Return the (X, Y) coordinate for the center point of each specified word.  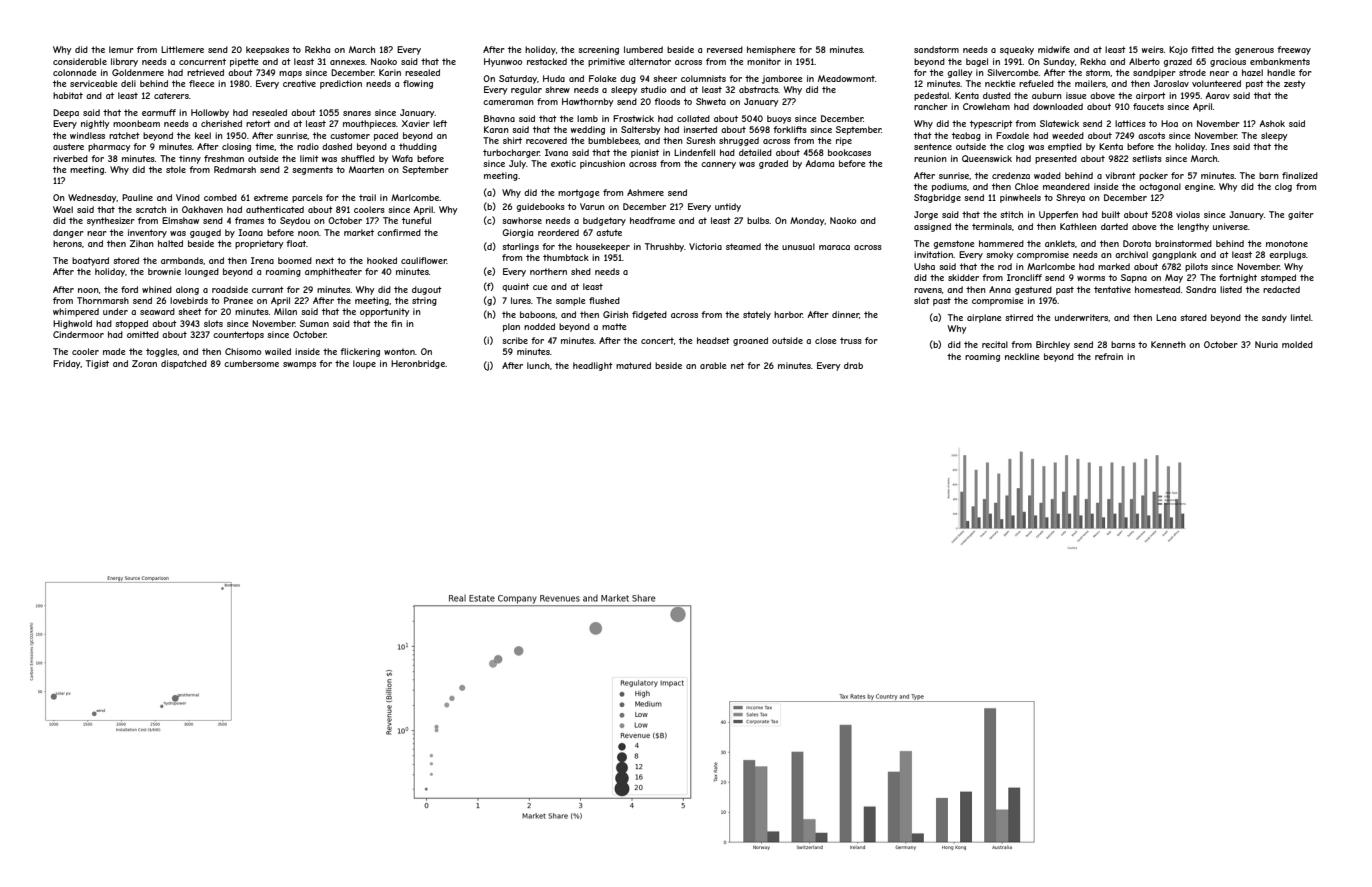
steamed (743, 246)
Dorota (1137, 243)
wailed (278, 351)
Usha (924, 266)
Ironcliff (1024, 277)
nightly (95, 124)
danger (68, 233)
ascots (1151, 135)
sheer (665, 78)
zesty (1294, 84)
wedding (588, 130)
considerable (80, 61)
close (826, 340)
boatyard (90, 261)
